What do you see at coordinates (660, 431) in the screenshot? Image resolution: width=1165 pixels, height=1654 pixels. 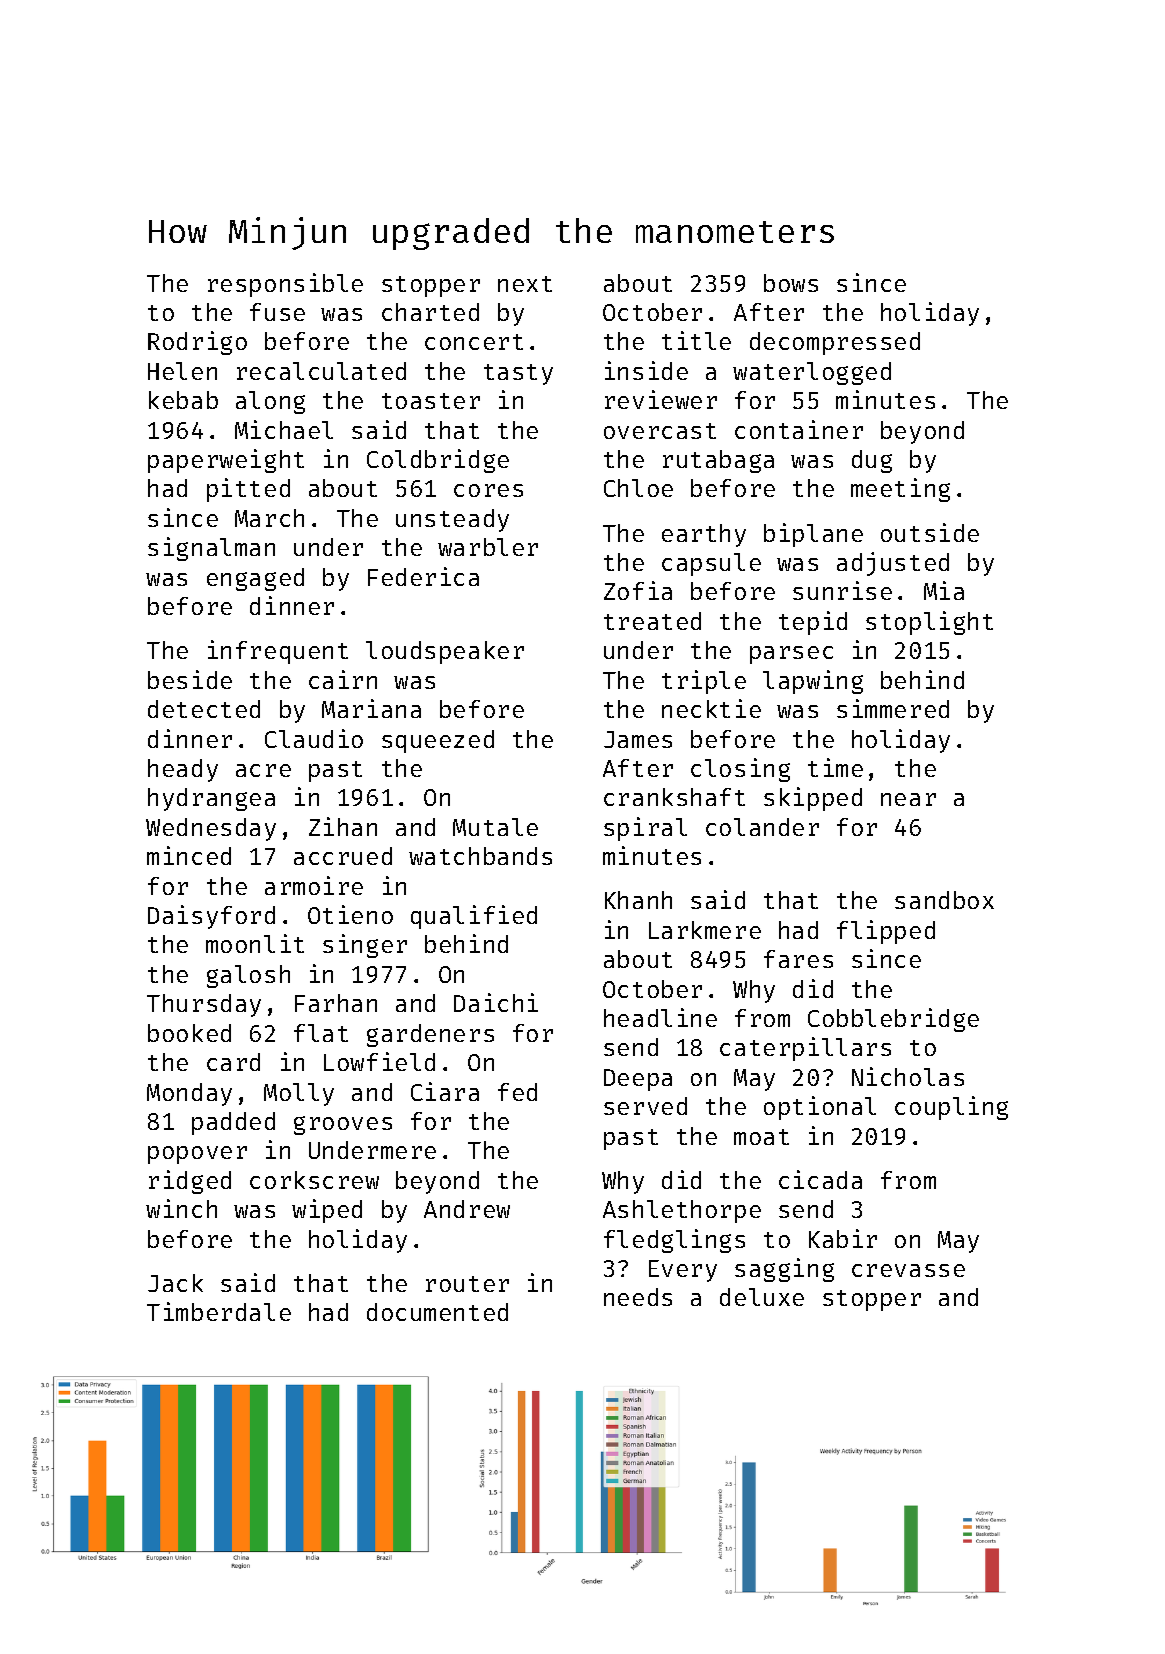 I see `overcast` at bounding box center [660, 431].
